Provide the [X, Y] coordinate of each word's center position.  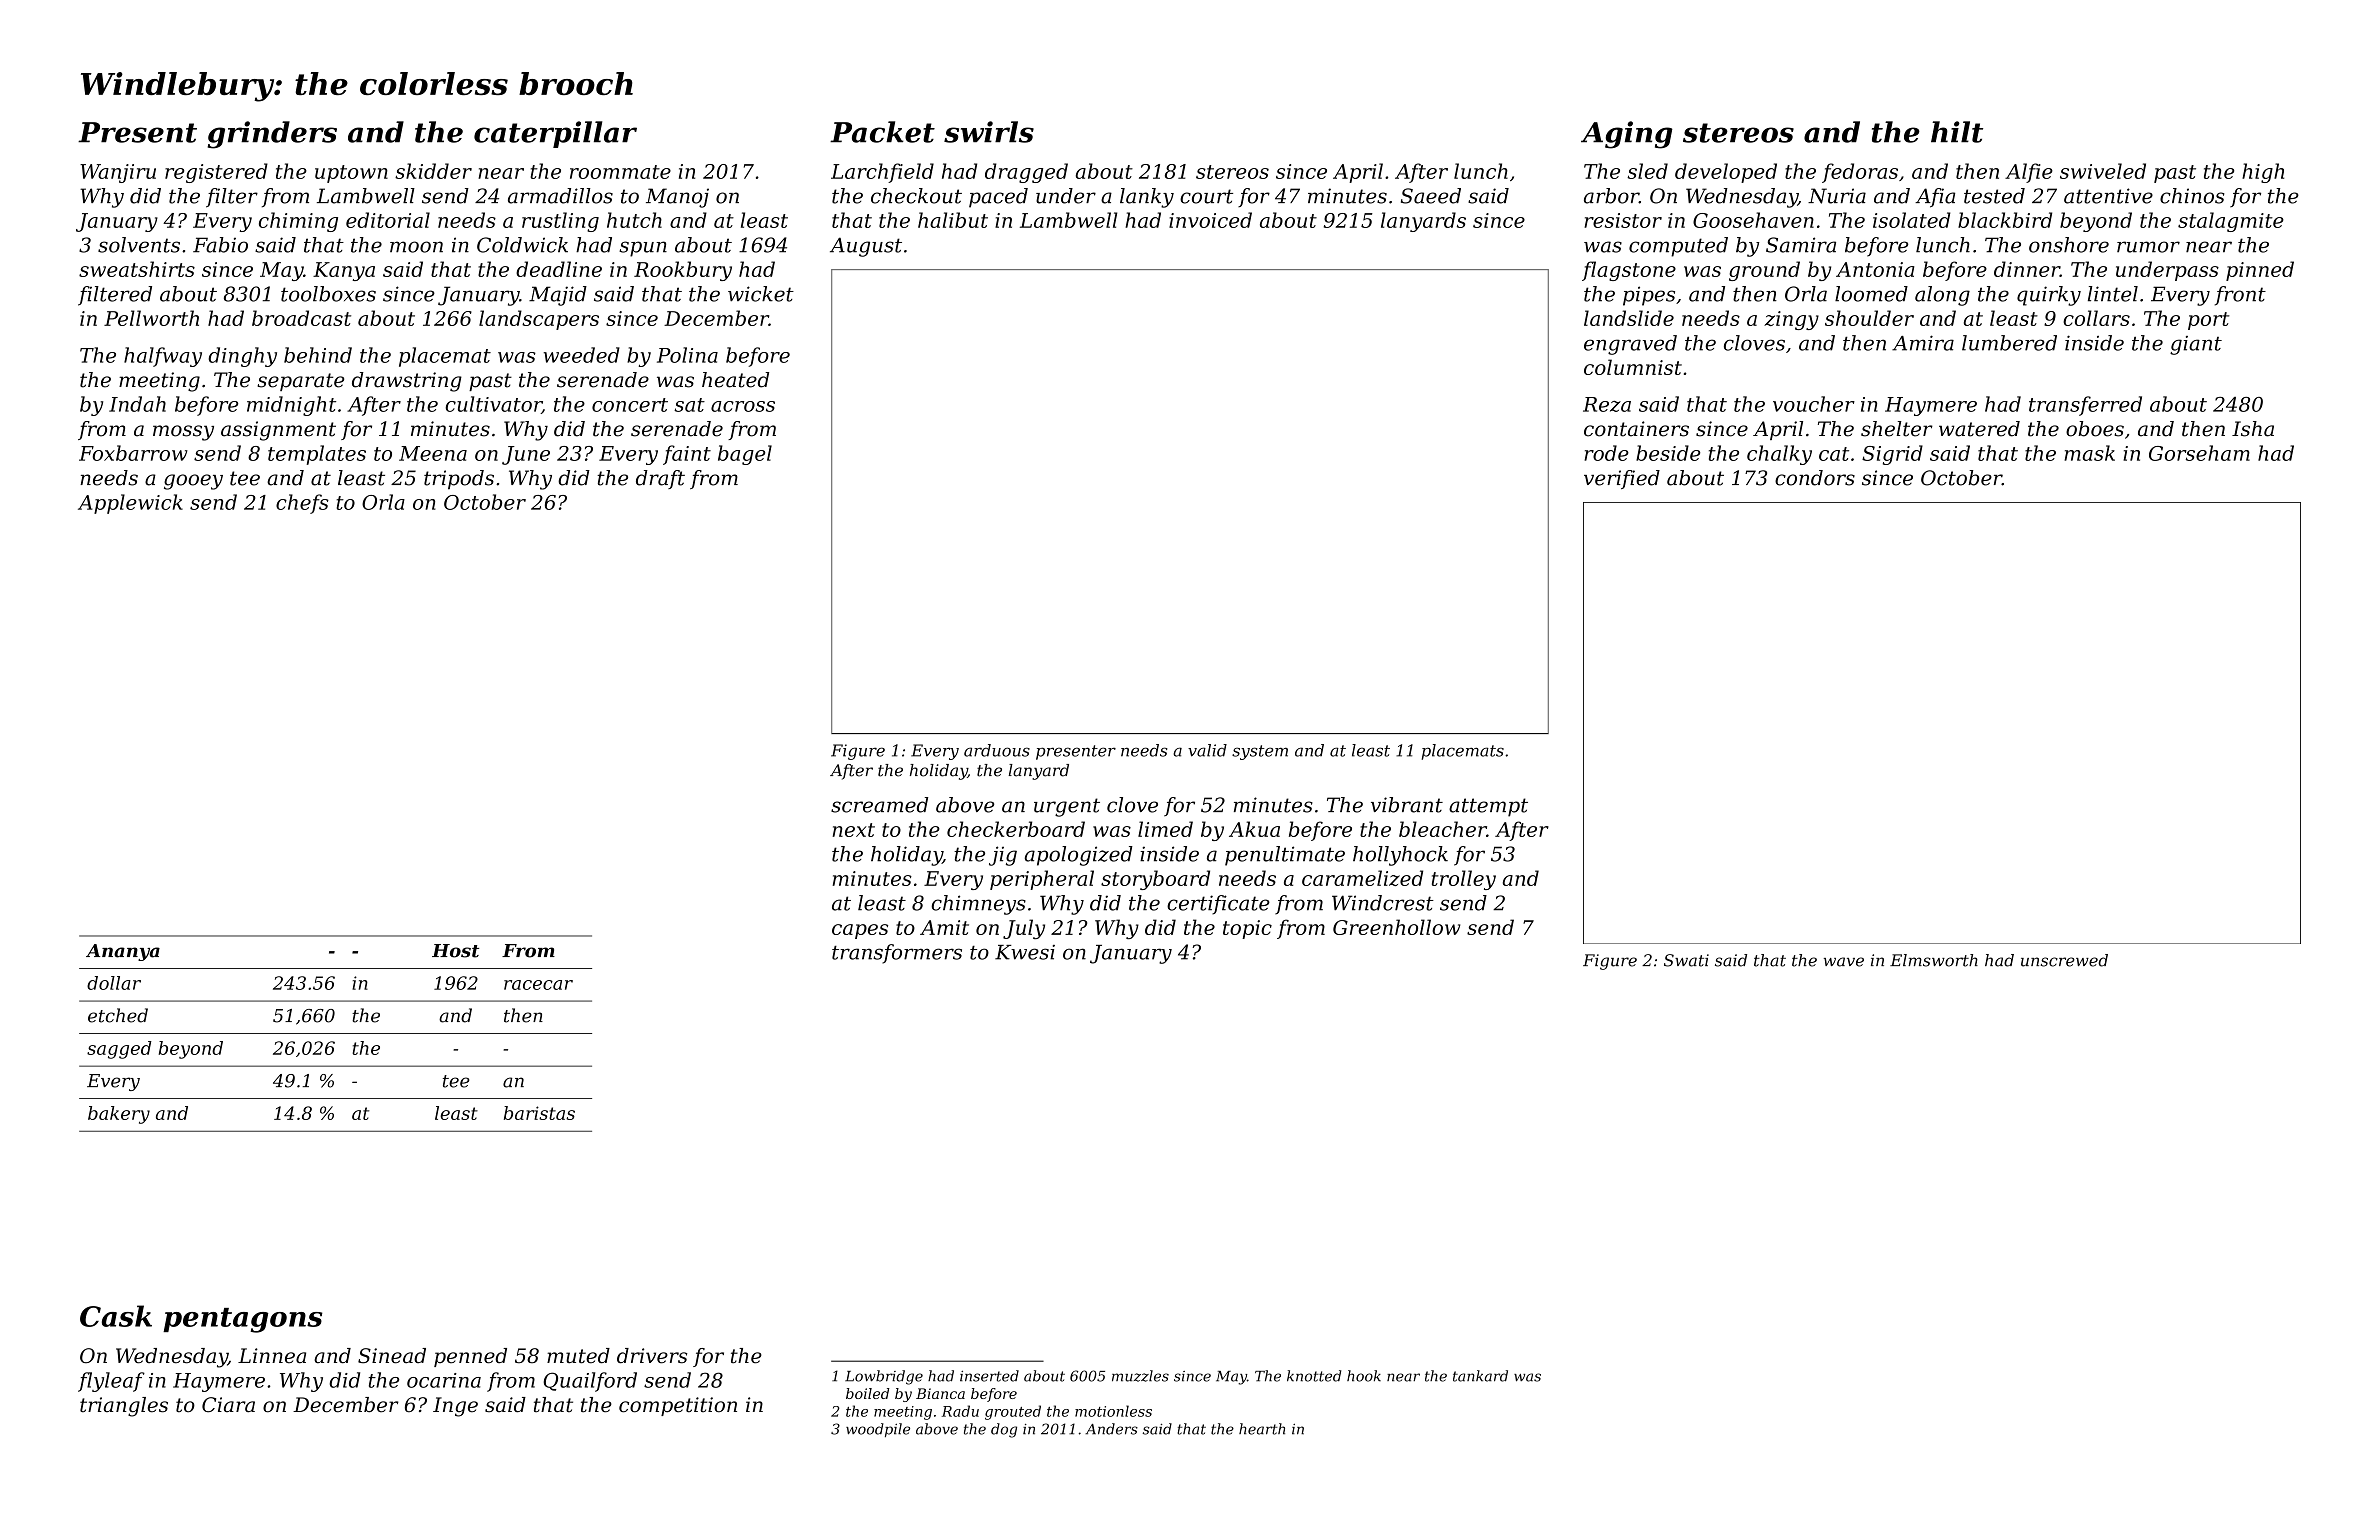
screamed [879, 805]
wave [1844, 962]
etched [118, 1015]
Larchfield [882, 173]
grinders [272, 135]
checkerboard [1016, 829]
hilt [1957, 132]
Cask [116, 1316]
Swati [1686, 960]
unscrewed [2064, 960]
